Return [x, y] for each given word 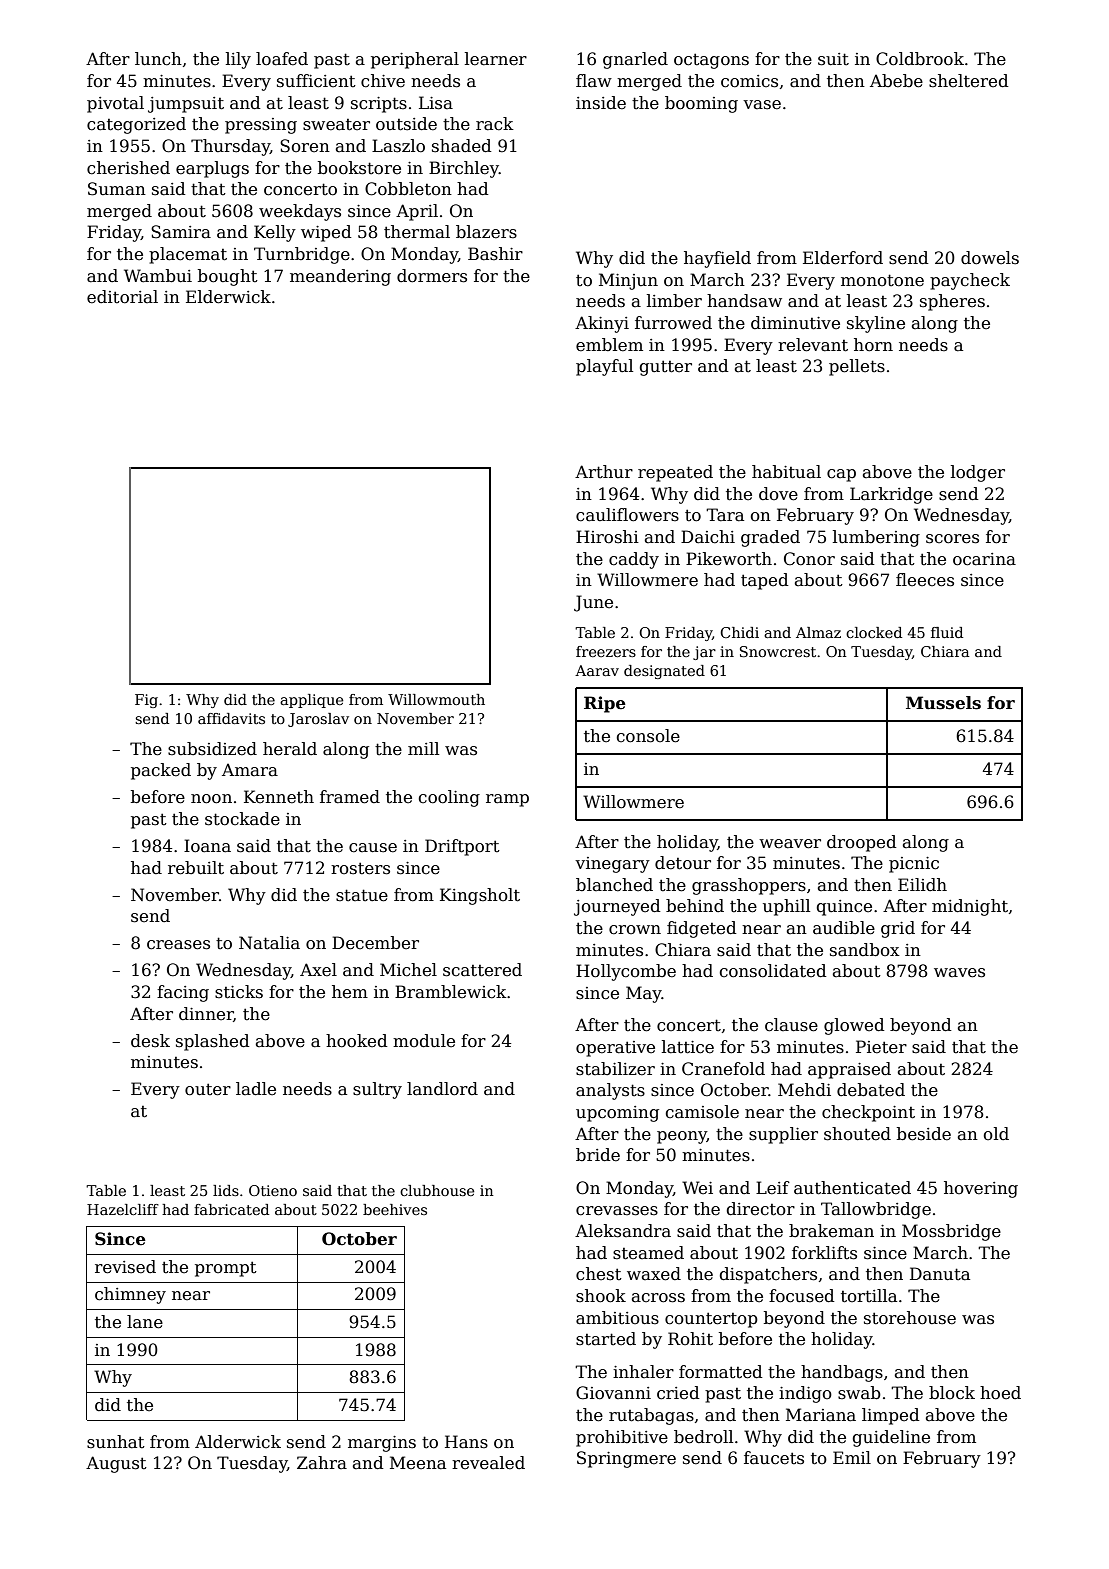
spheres [952, 302]
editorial [122, 297]
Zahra [322, 1462]
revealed [488, 1463]
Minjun [628, 281]
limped [890, 1416]
